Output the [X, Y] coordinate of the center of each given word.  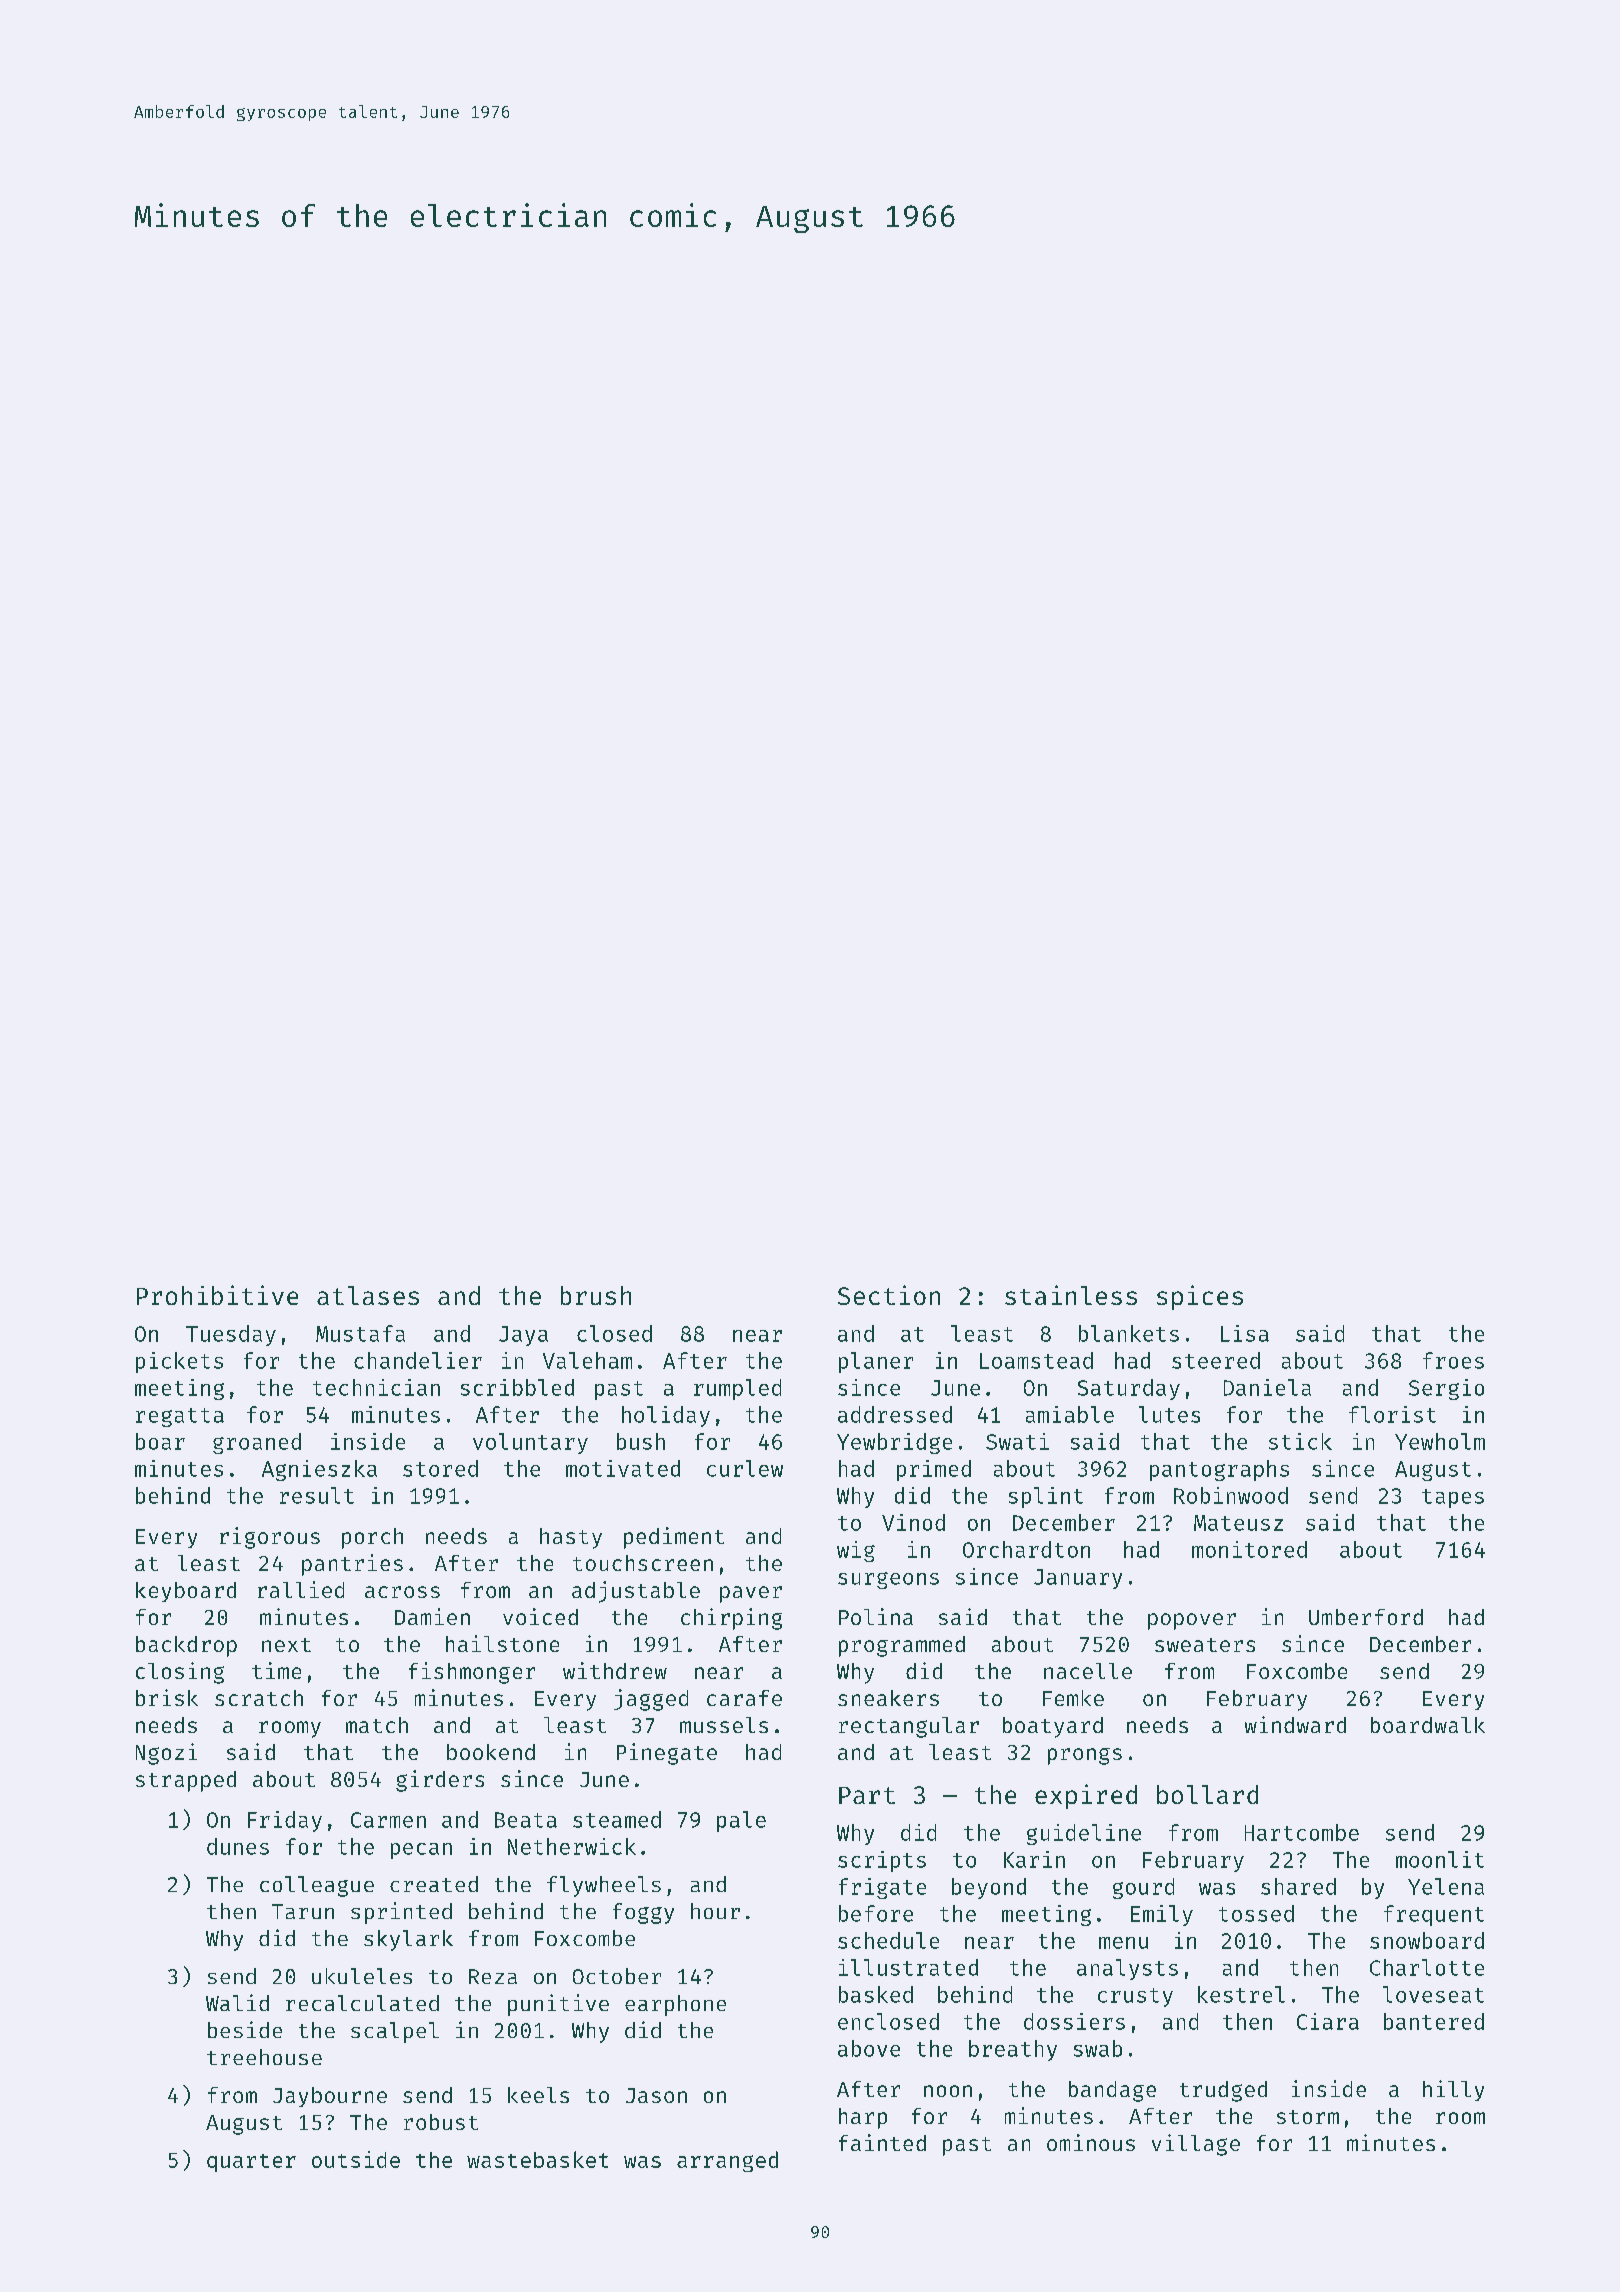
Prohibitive [217, 1295]
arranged [727, 2161]
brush [596, 1295]
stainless [1071, 1295]
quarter [251, 2163]
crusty [1135, 1997]
